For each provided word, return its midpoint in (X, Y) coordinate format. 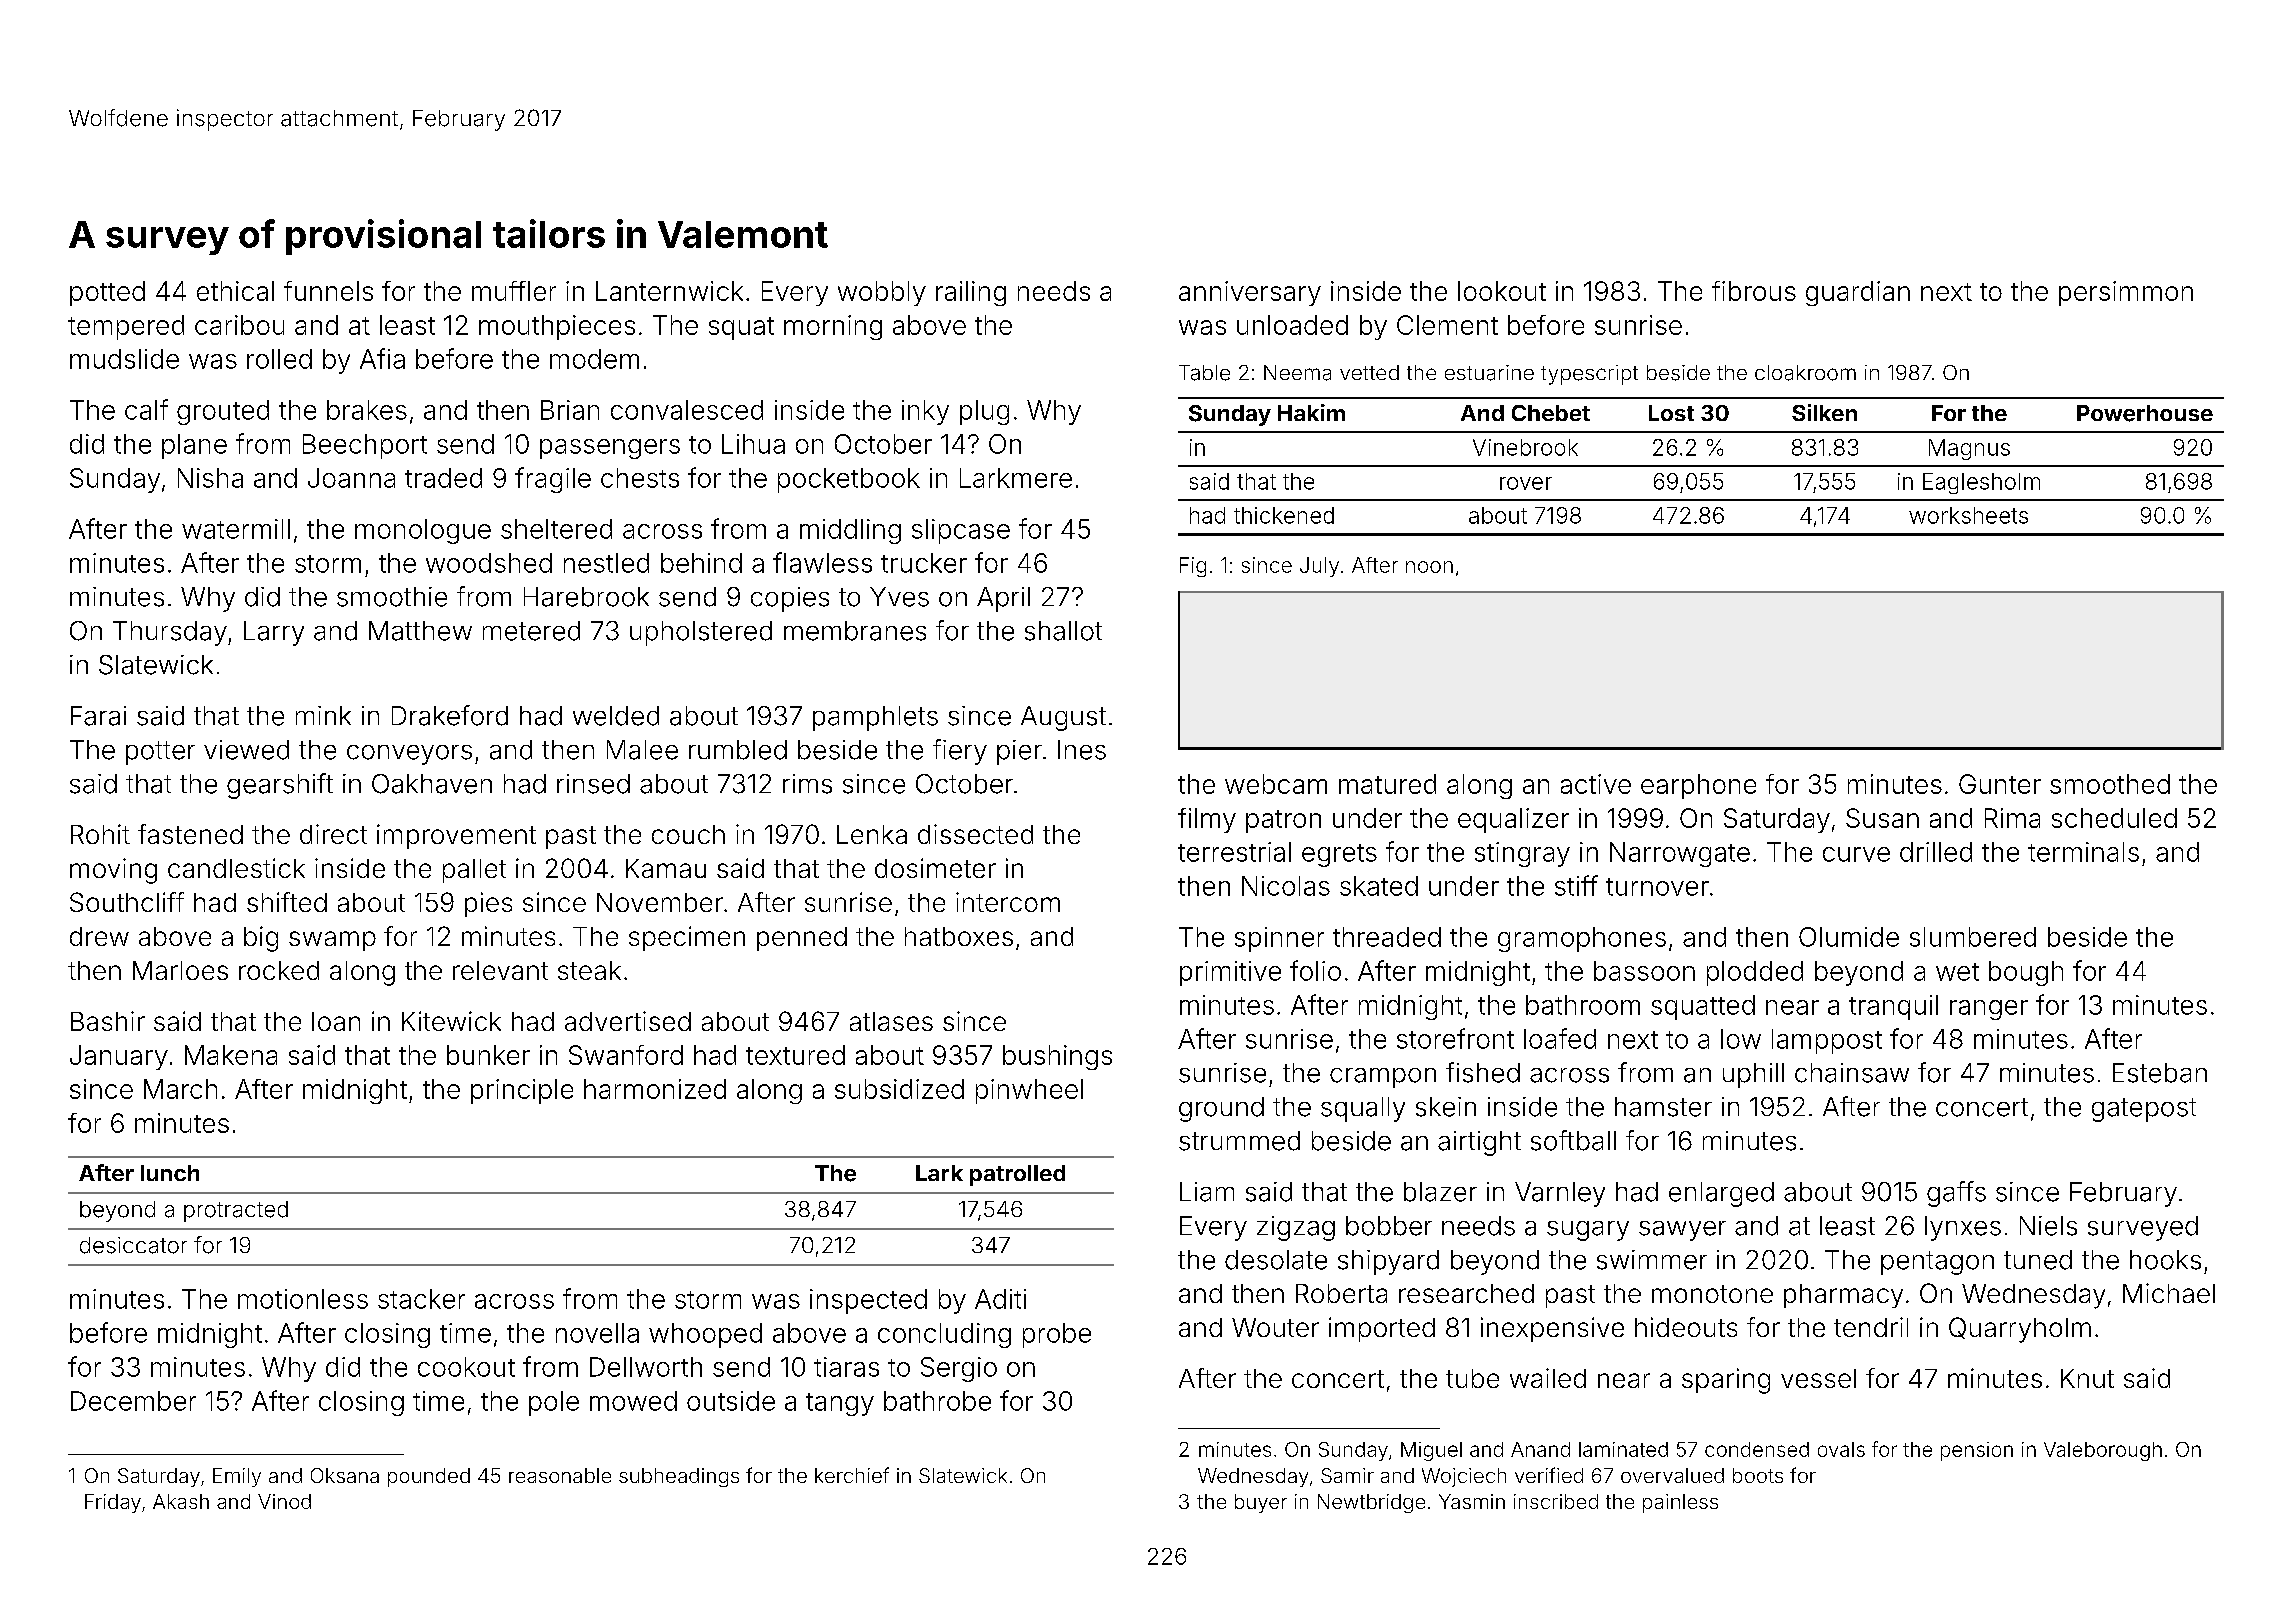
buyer (1261, 1503)
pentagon (1937, 1263)
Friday (113, 1503)
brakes (367, 410)
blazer (1440, 1192)
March (180, 1089)
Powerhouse (2145, 413)
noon (1429, 567)
